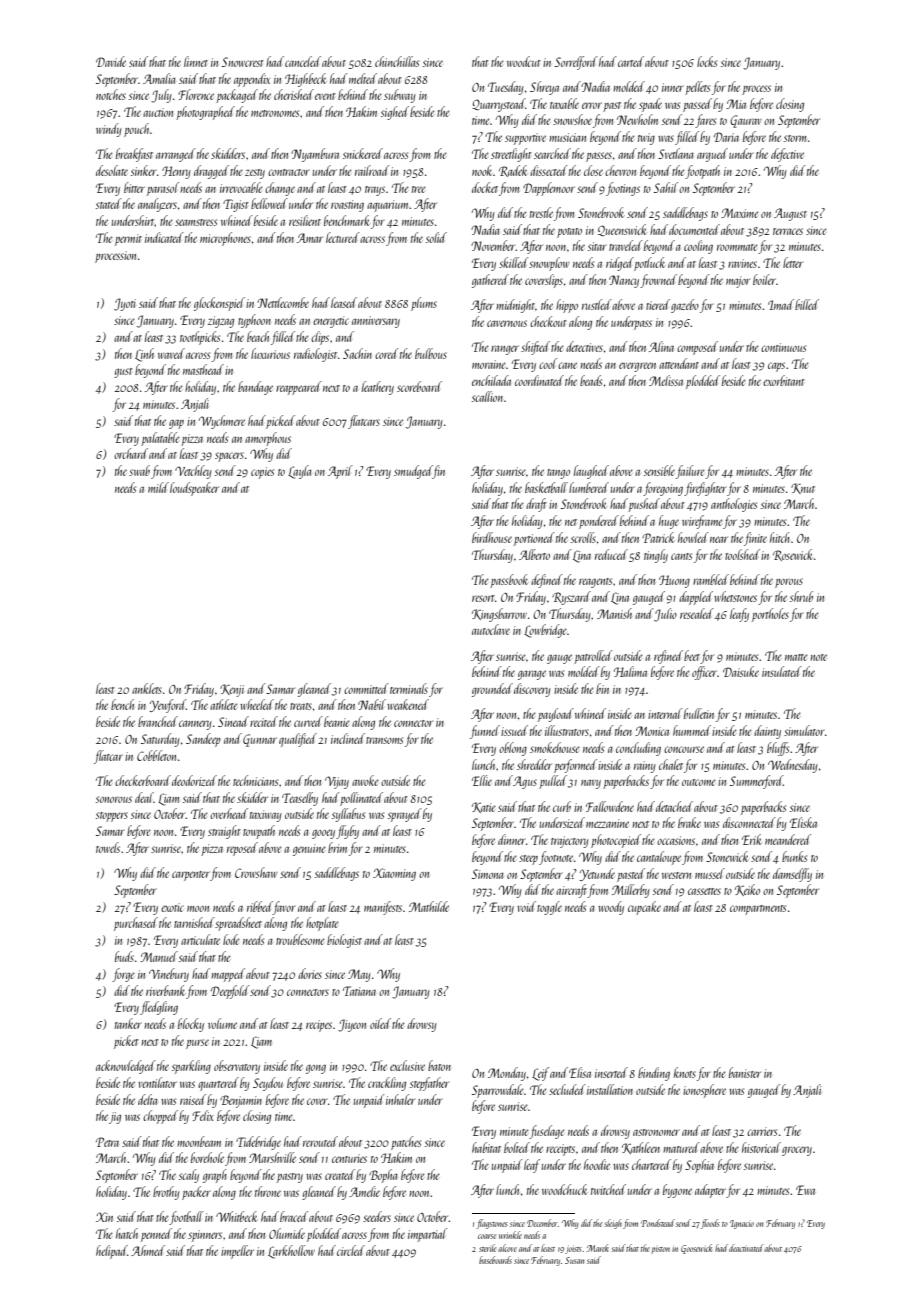 The height and width of the image is (1308, 924). I want to click on baseboards, so click(495, 1260).
